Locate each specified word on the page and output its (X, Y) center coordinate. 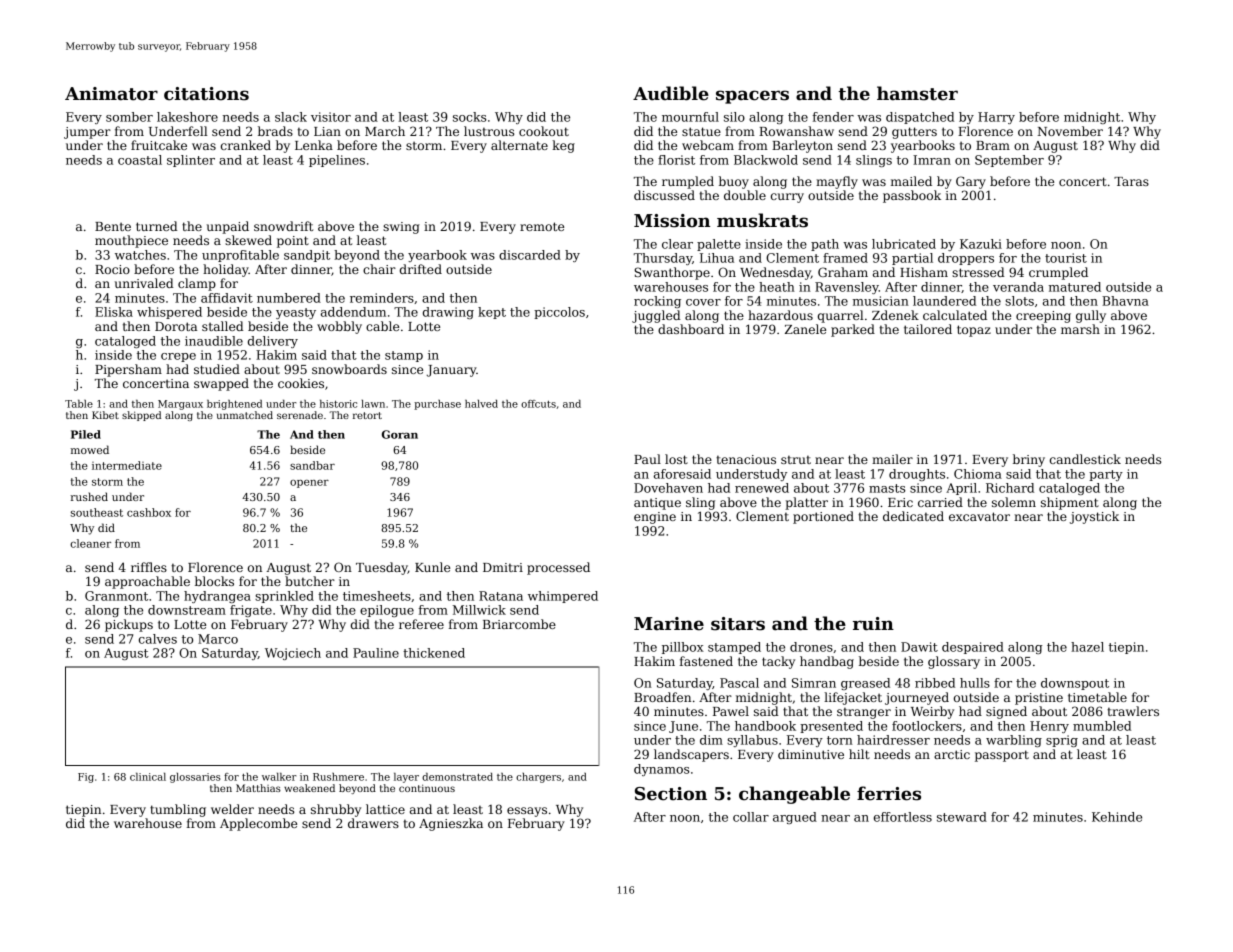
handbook (765, 726)
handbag (827, 662)
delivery (273, 342)
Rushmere (338, 777)
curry (787, 198)
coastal (140, 160)
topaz (974, 331)
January (452, 371)
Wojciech (293, 654)
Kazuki (981, 244)
